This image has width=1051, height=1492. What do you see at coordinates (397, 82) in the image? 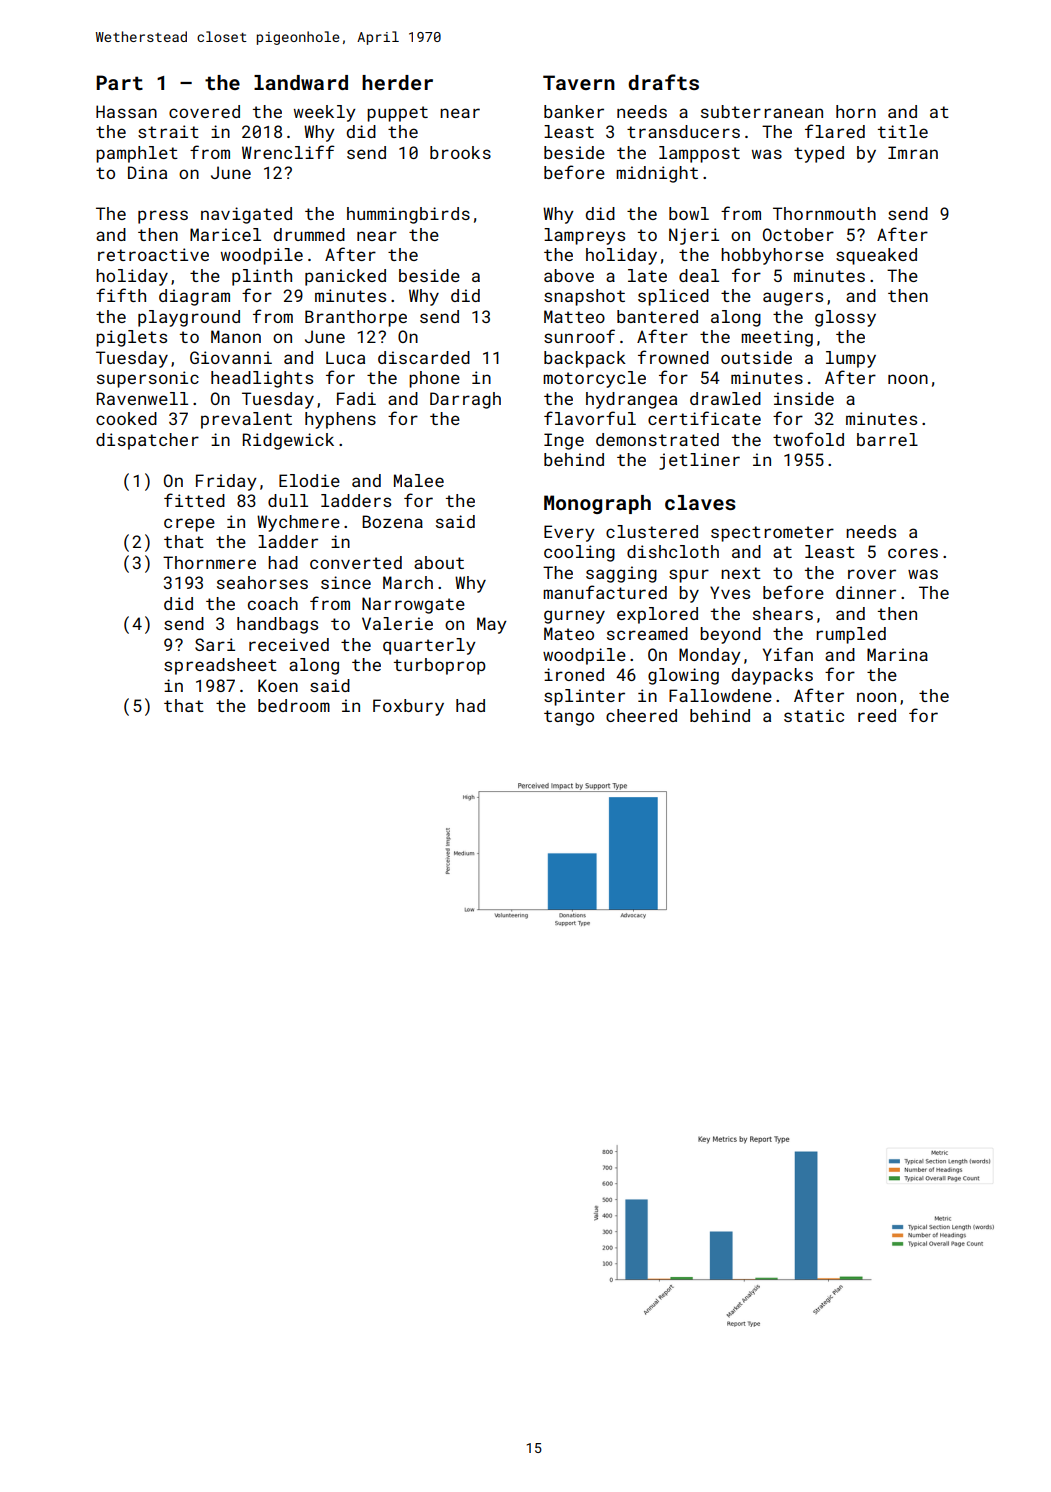
I see `herder` at bounding box center [397, 82].
